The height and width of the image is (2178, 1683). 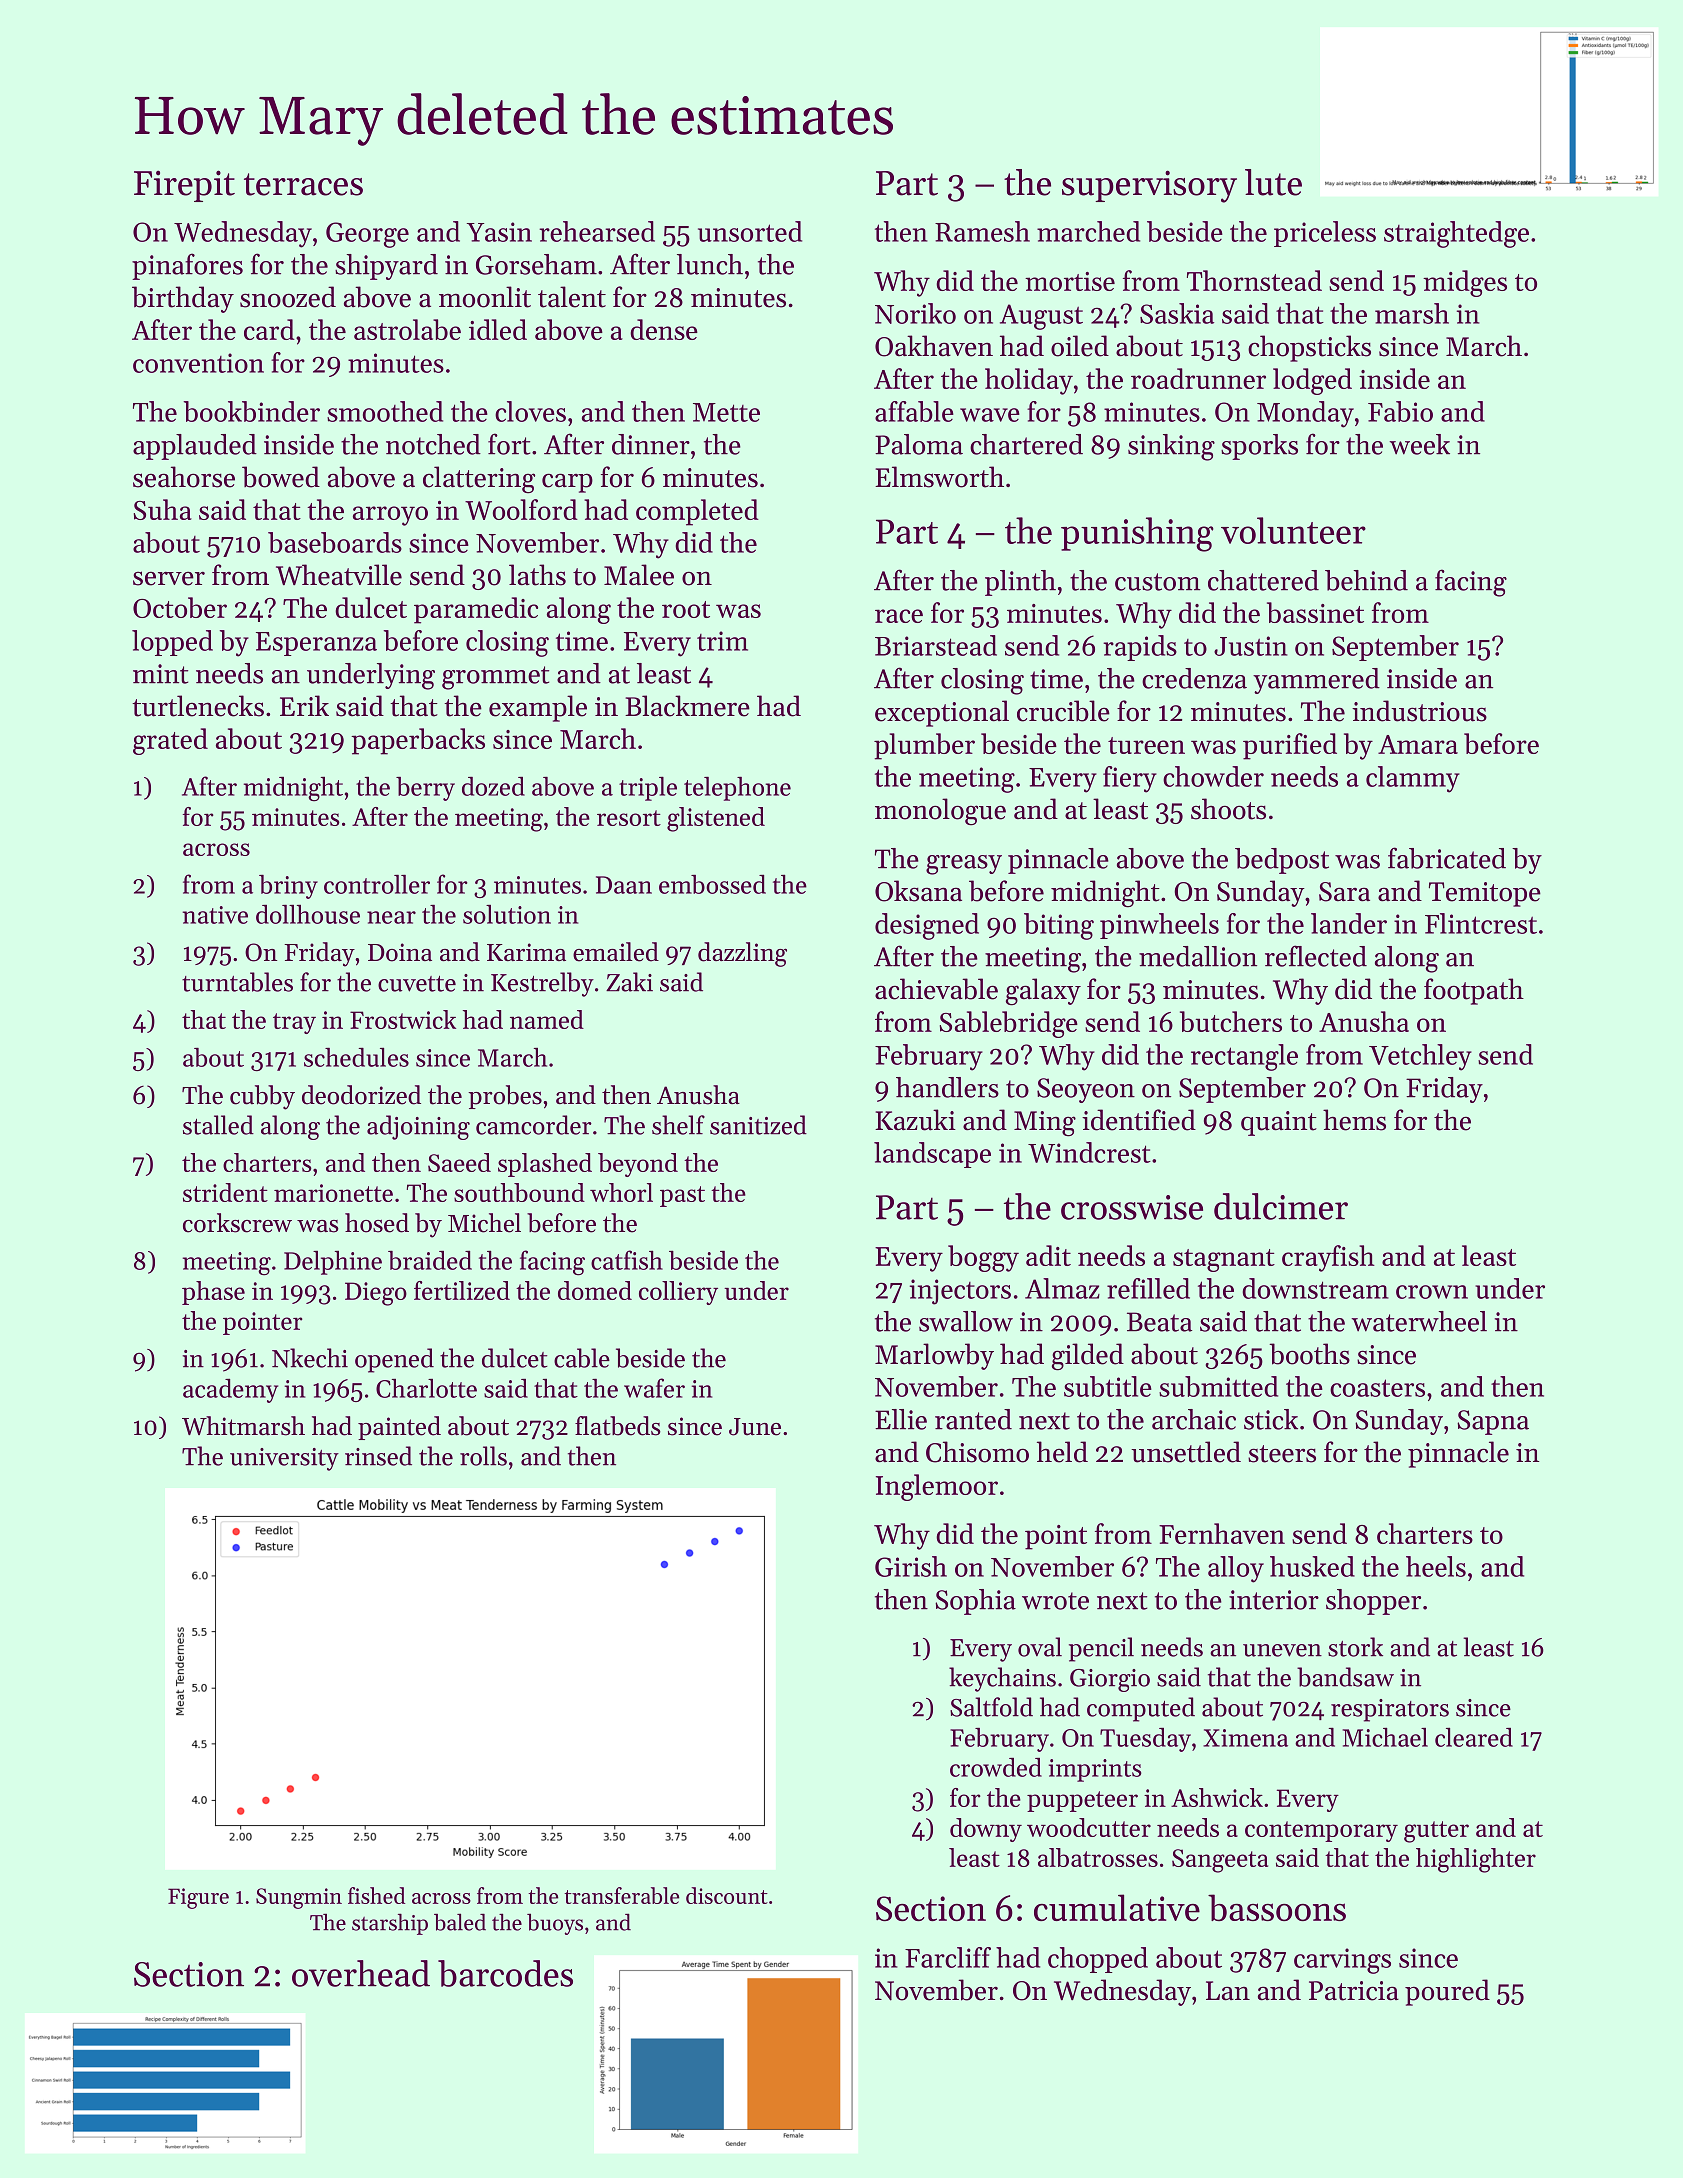 I want to click on lodged, so click(x=1312, y=381).
